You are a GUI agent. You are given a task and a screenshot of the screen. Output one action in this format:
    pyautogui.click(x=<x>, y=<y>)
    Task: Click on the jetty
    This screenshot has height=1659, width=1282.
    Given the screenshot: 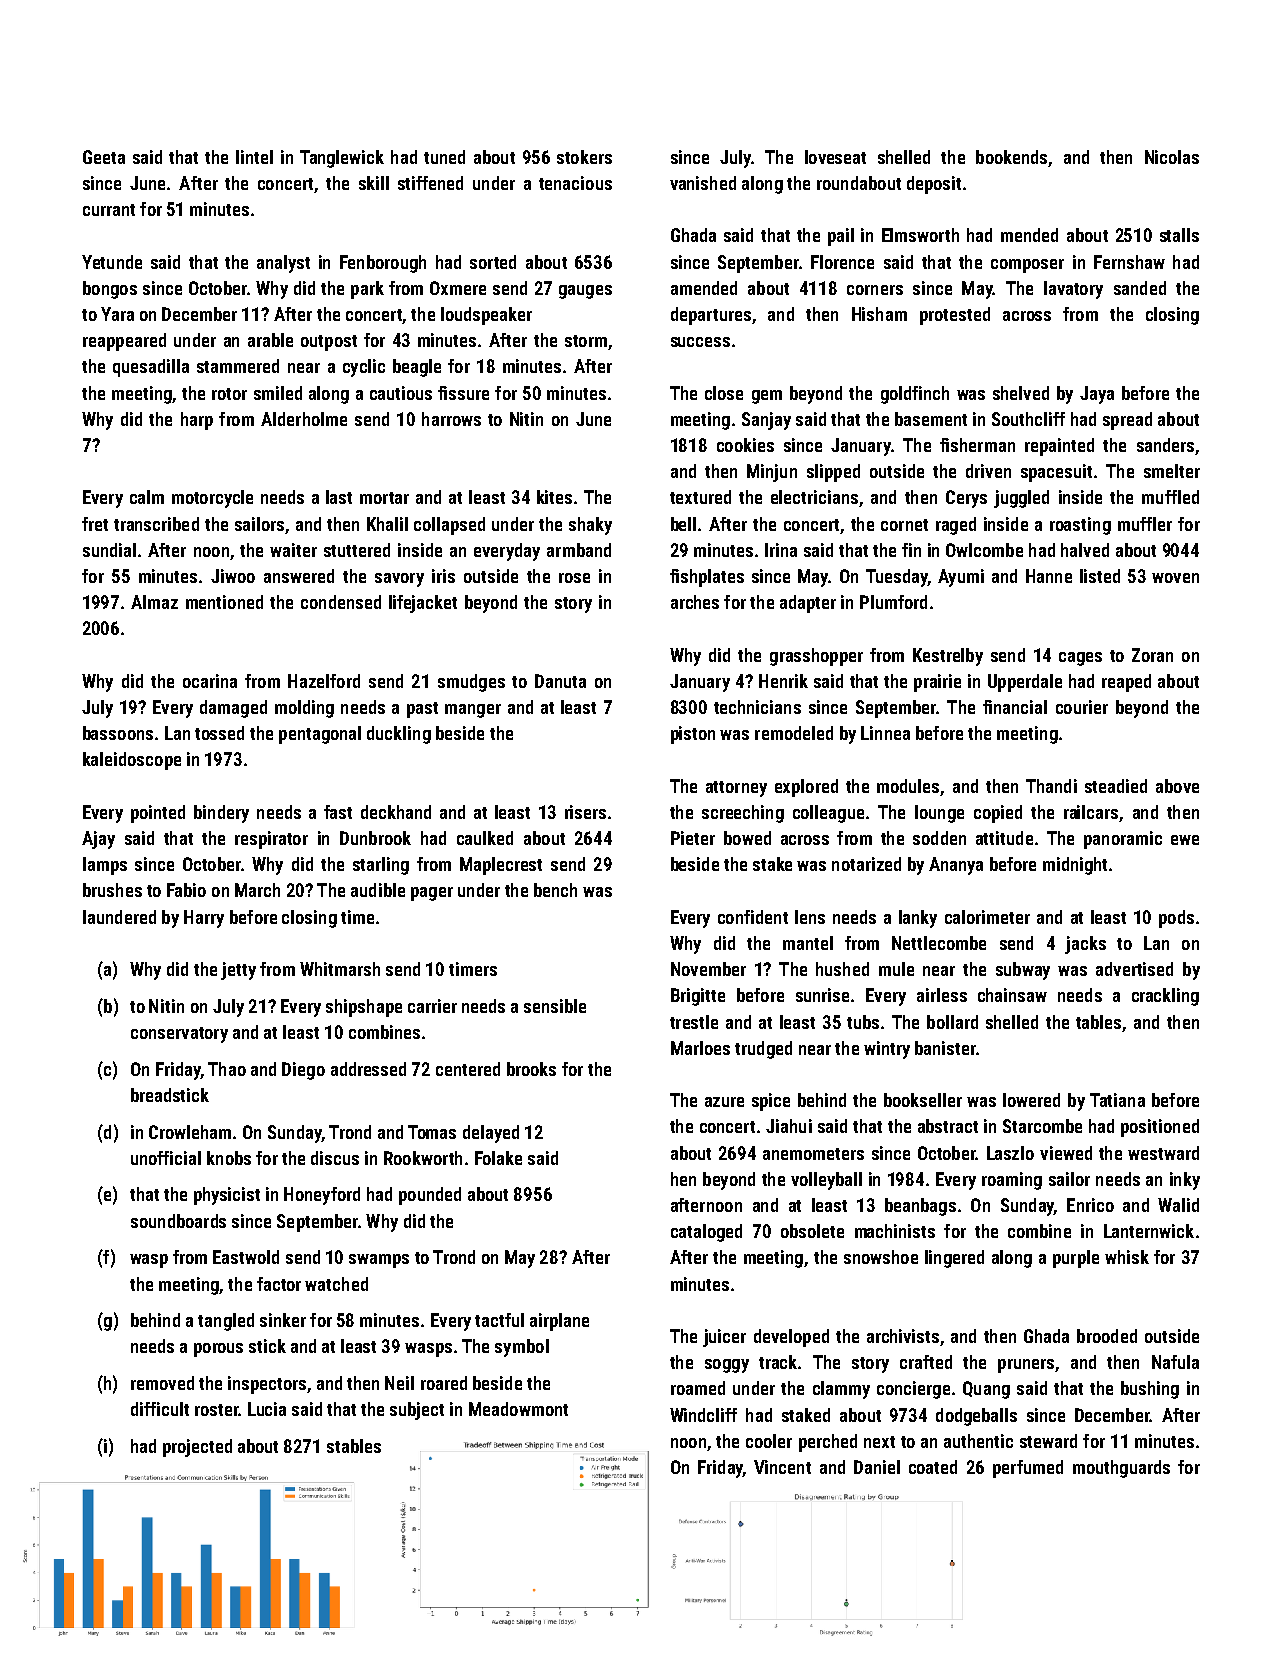 What is the action you would take?
    pyautogui.click(x=238, y=971)
